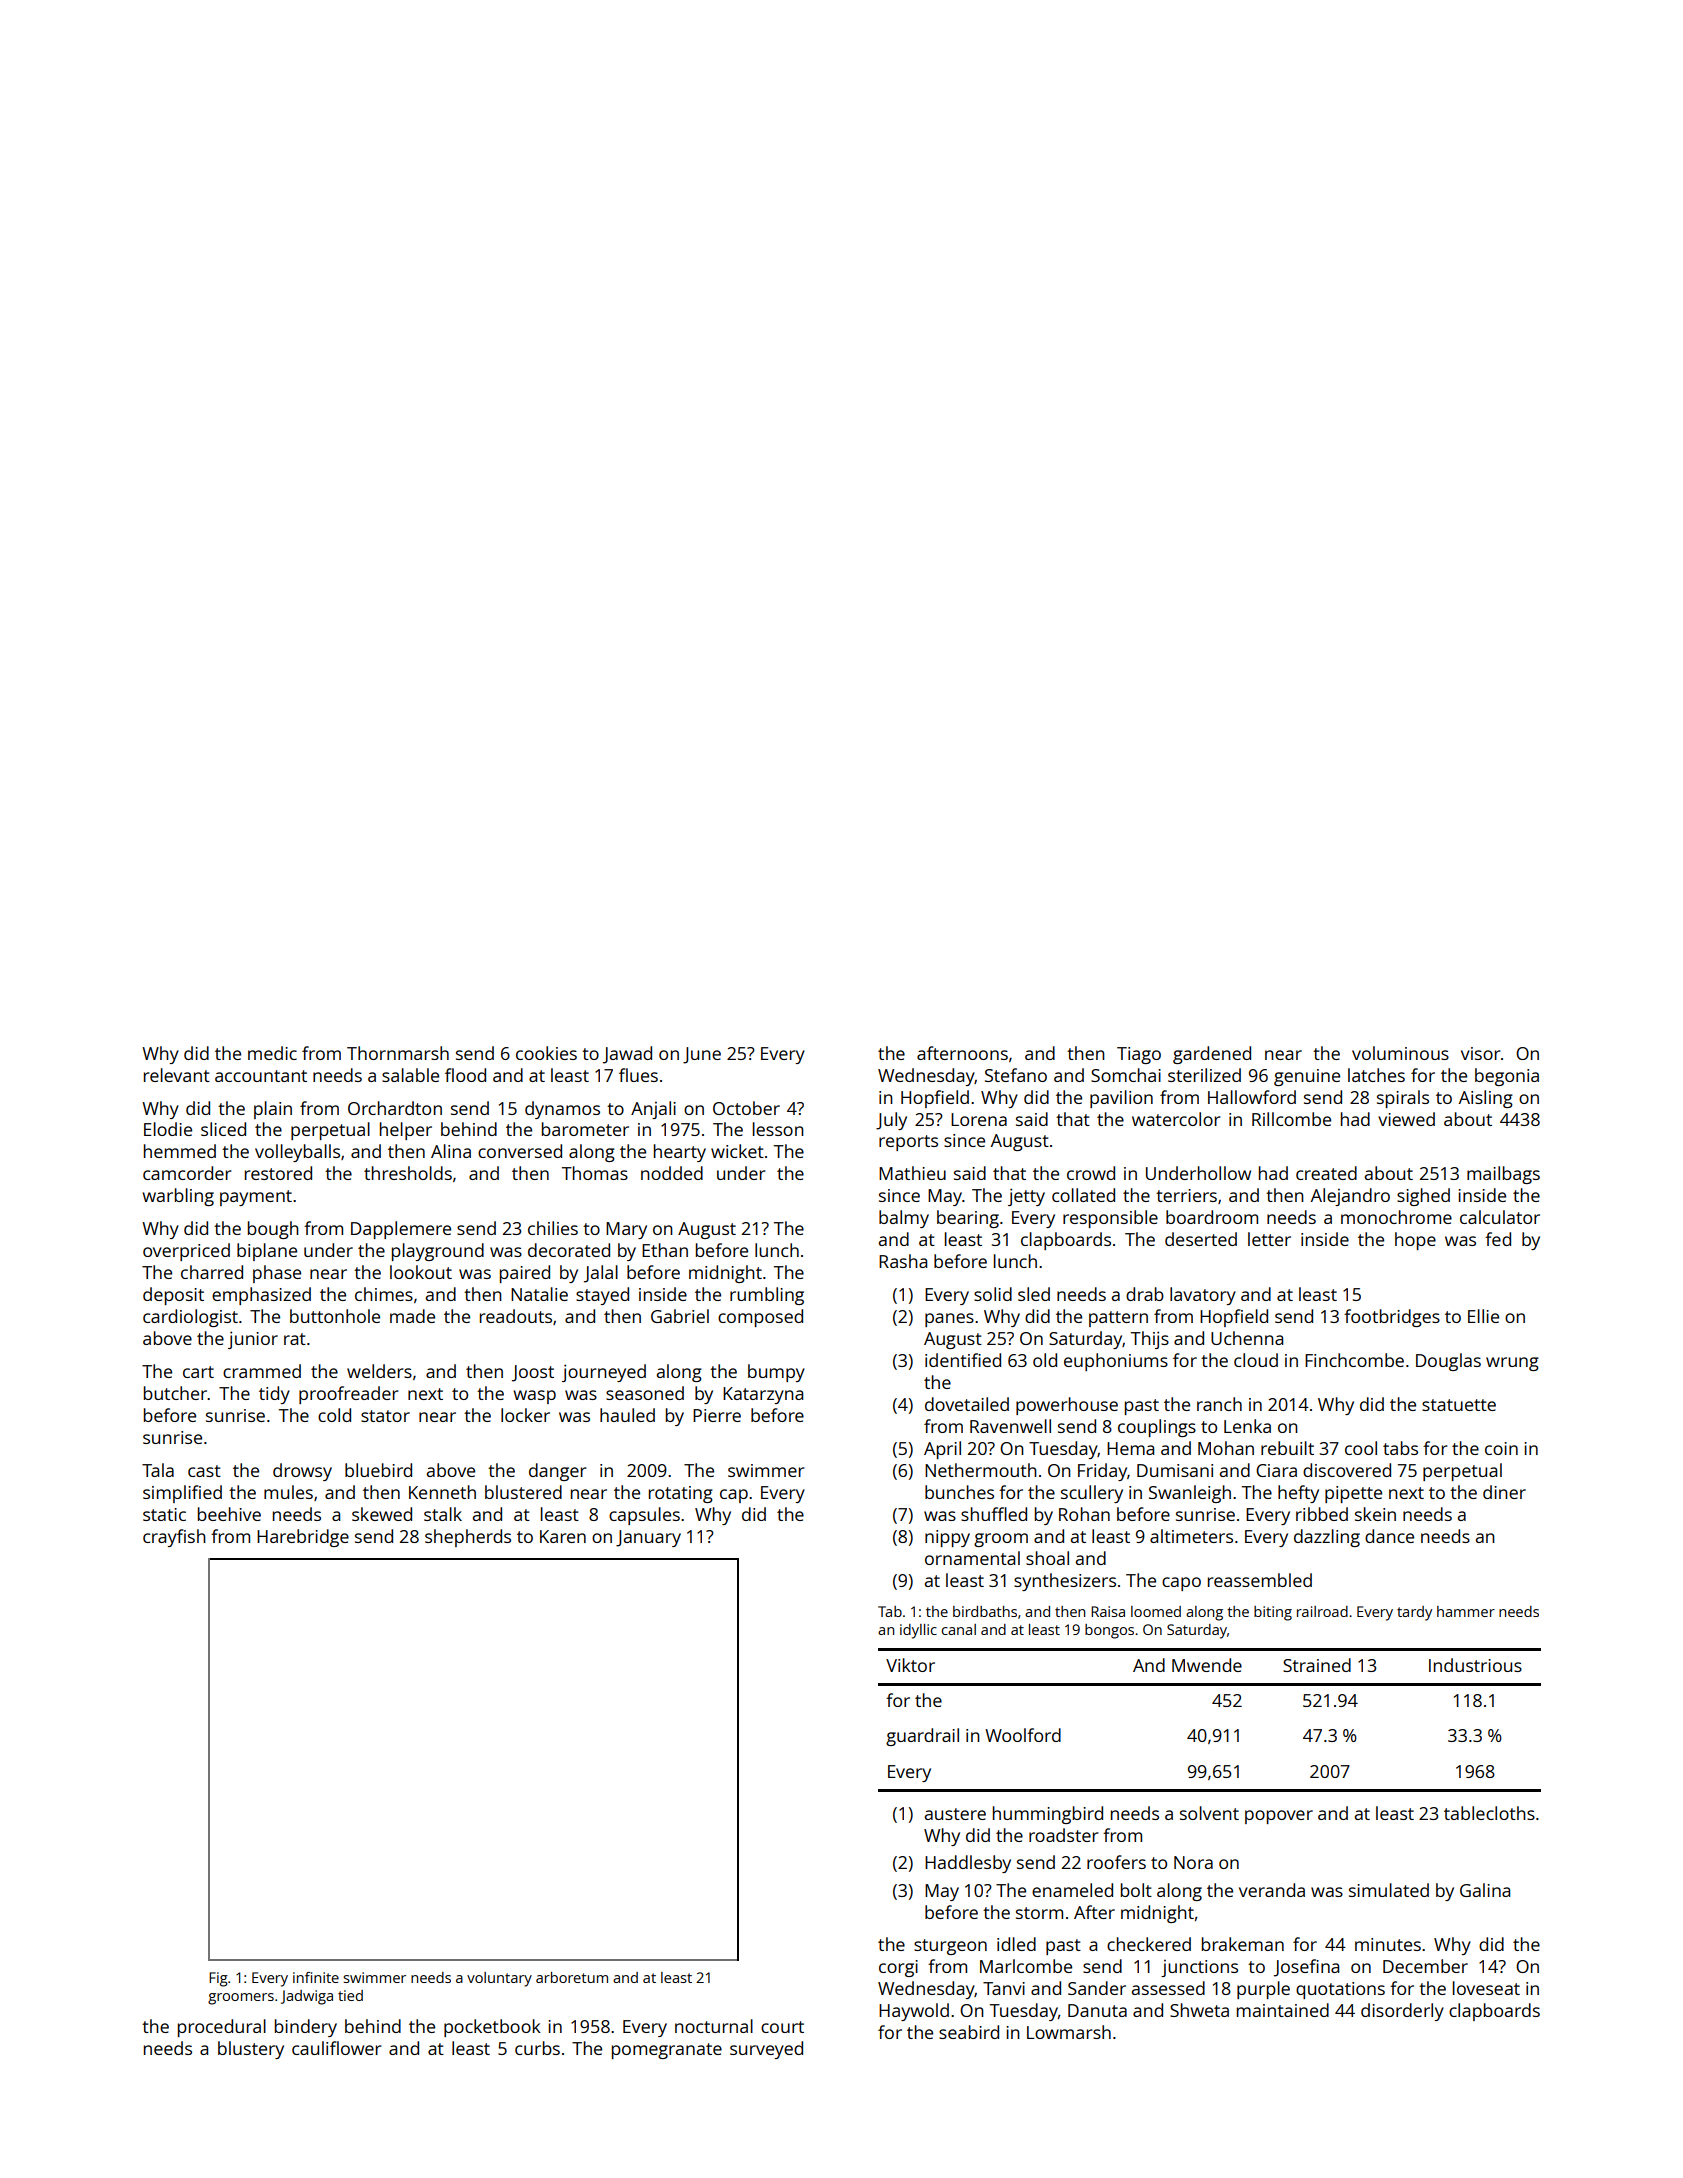  I want to click on bindery, so click(306, 2028).
